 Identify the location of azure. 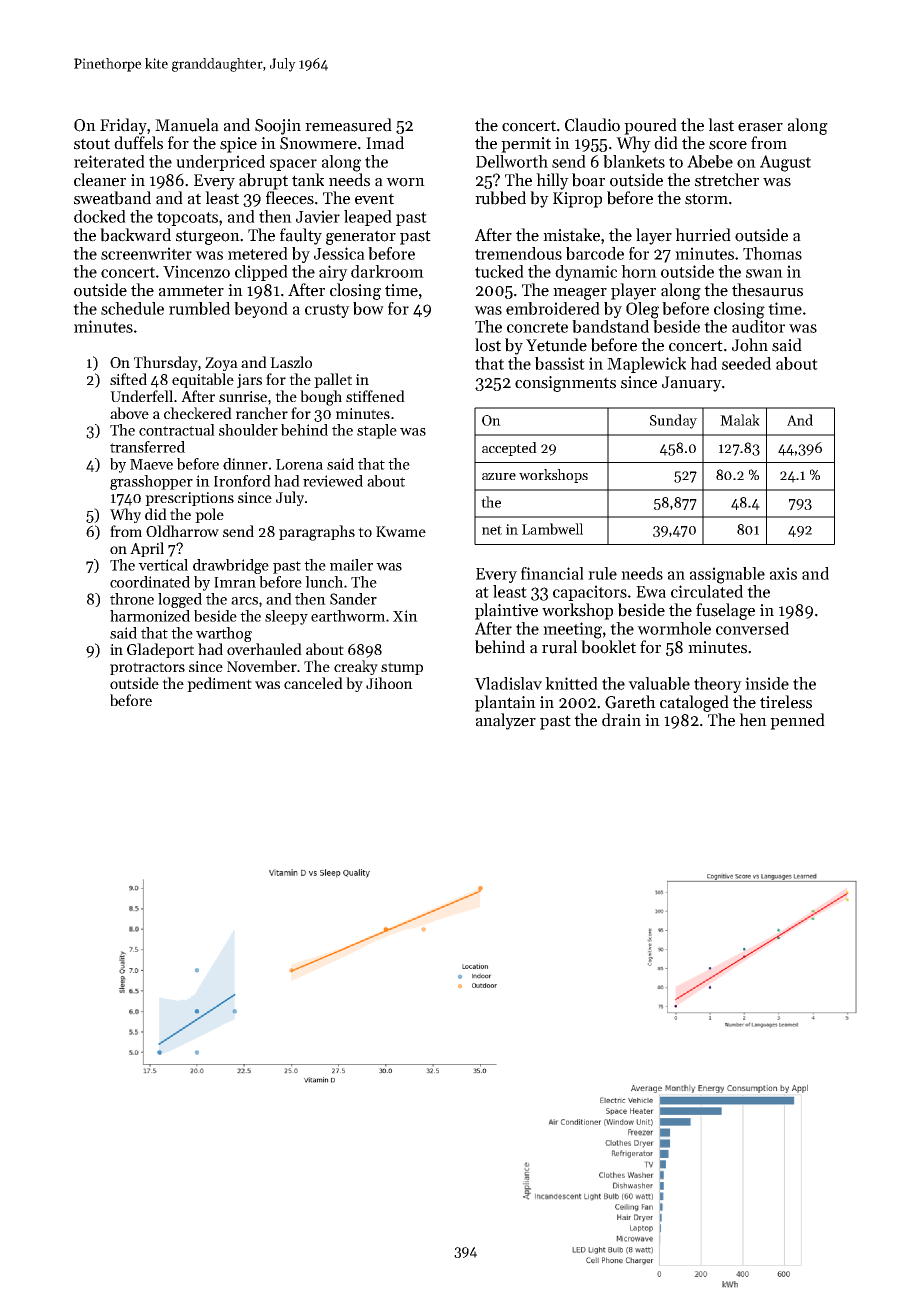
(499, 476).
